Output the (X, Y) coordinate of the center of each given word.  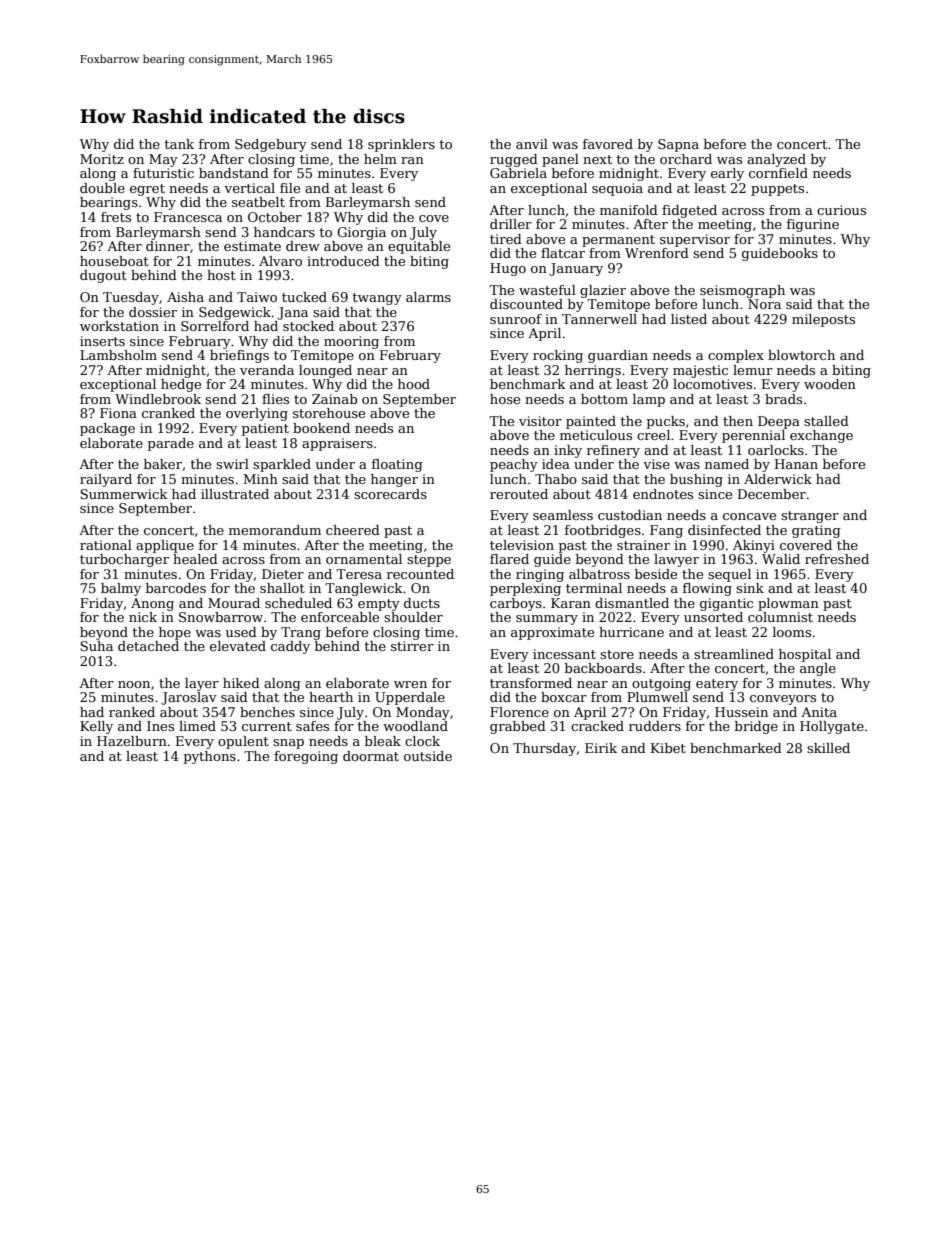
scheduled (298, 603)
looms (792, 632)
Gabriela (518, 173)
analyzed (776, 160)
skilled (828, 748)
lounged (325, 371)
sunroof (516, 319)
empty (379, 605)
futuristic (163, 173)
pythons (210, 757)
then (738, 421)
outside (428, 756)
